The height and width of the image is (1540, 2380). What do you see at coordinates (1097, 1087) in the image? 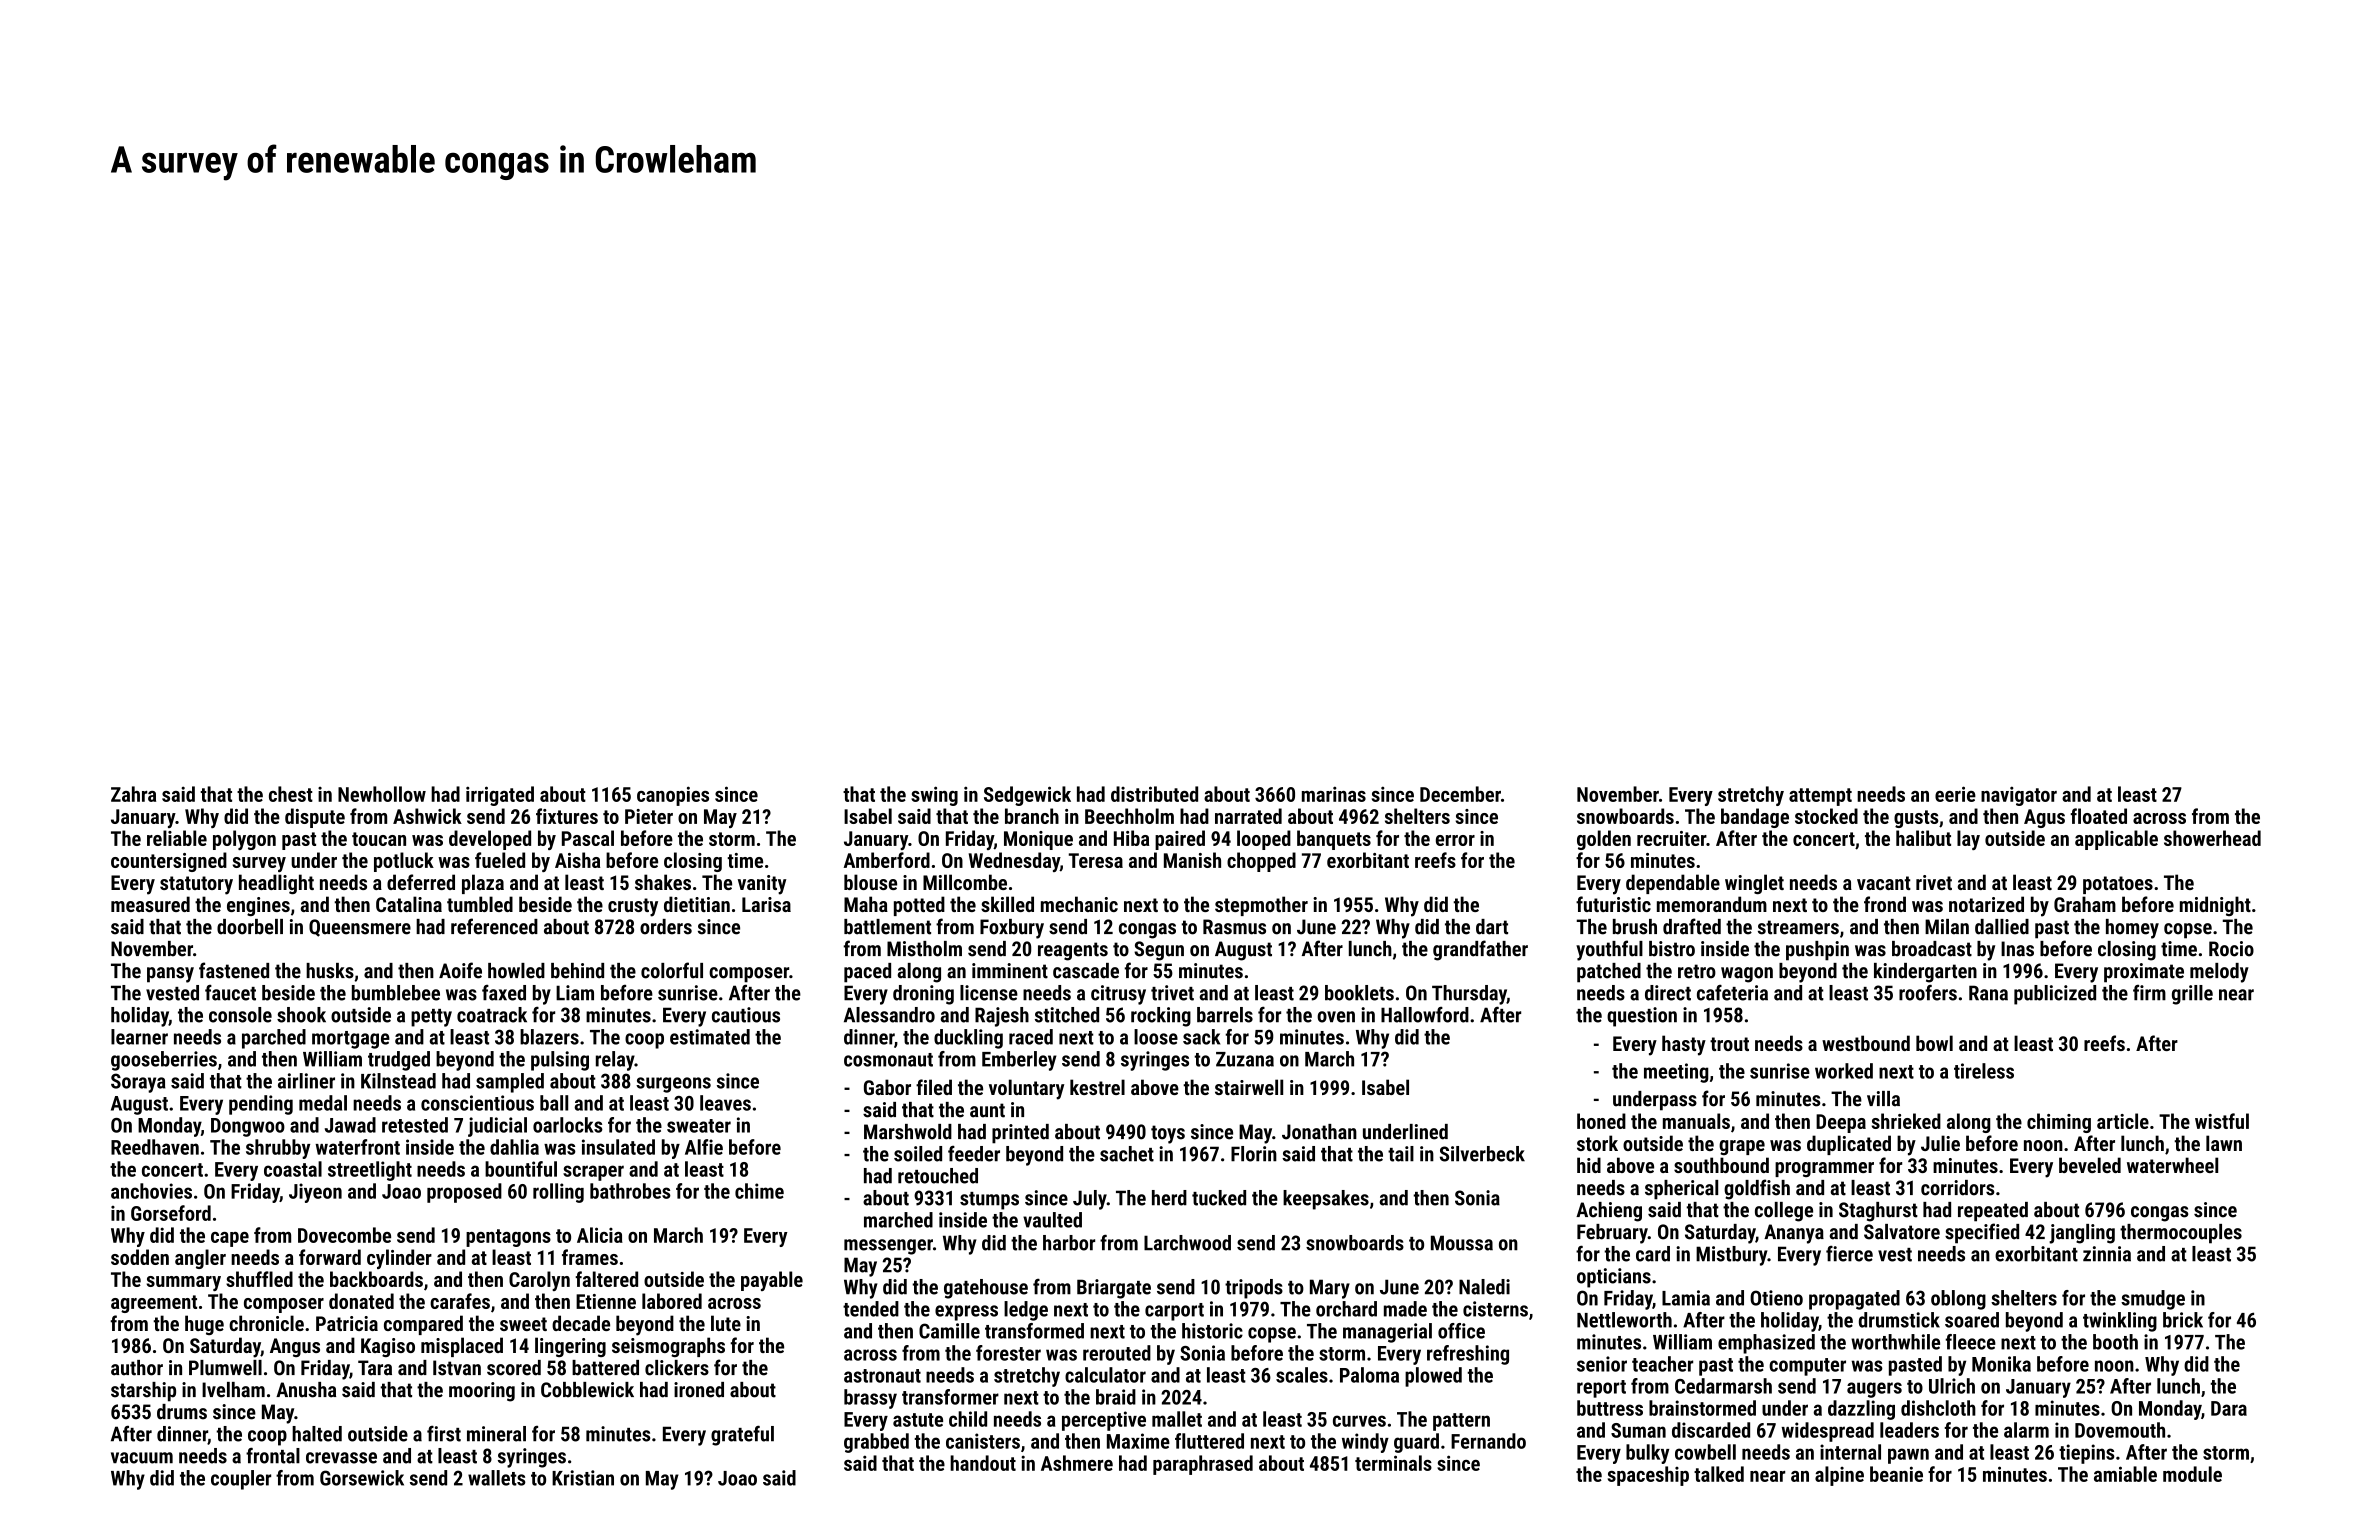
I see `kestrel` at bounding box center [1097, 1087].
